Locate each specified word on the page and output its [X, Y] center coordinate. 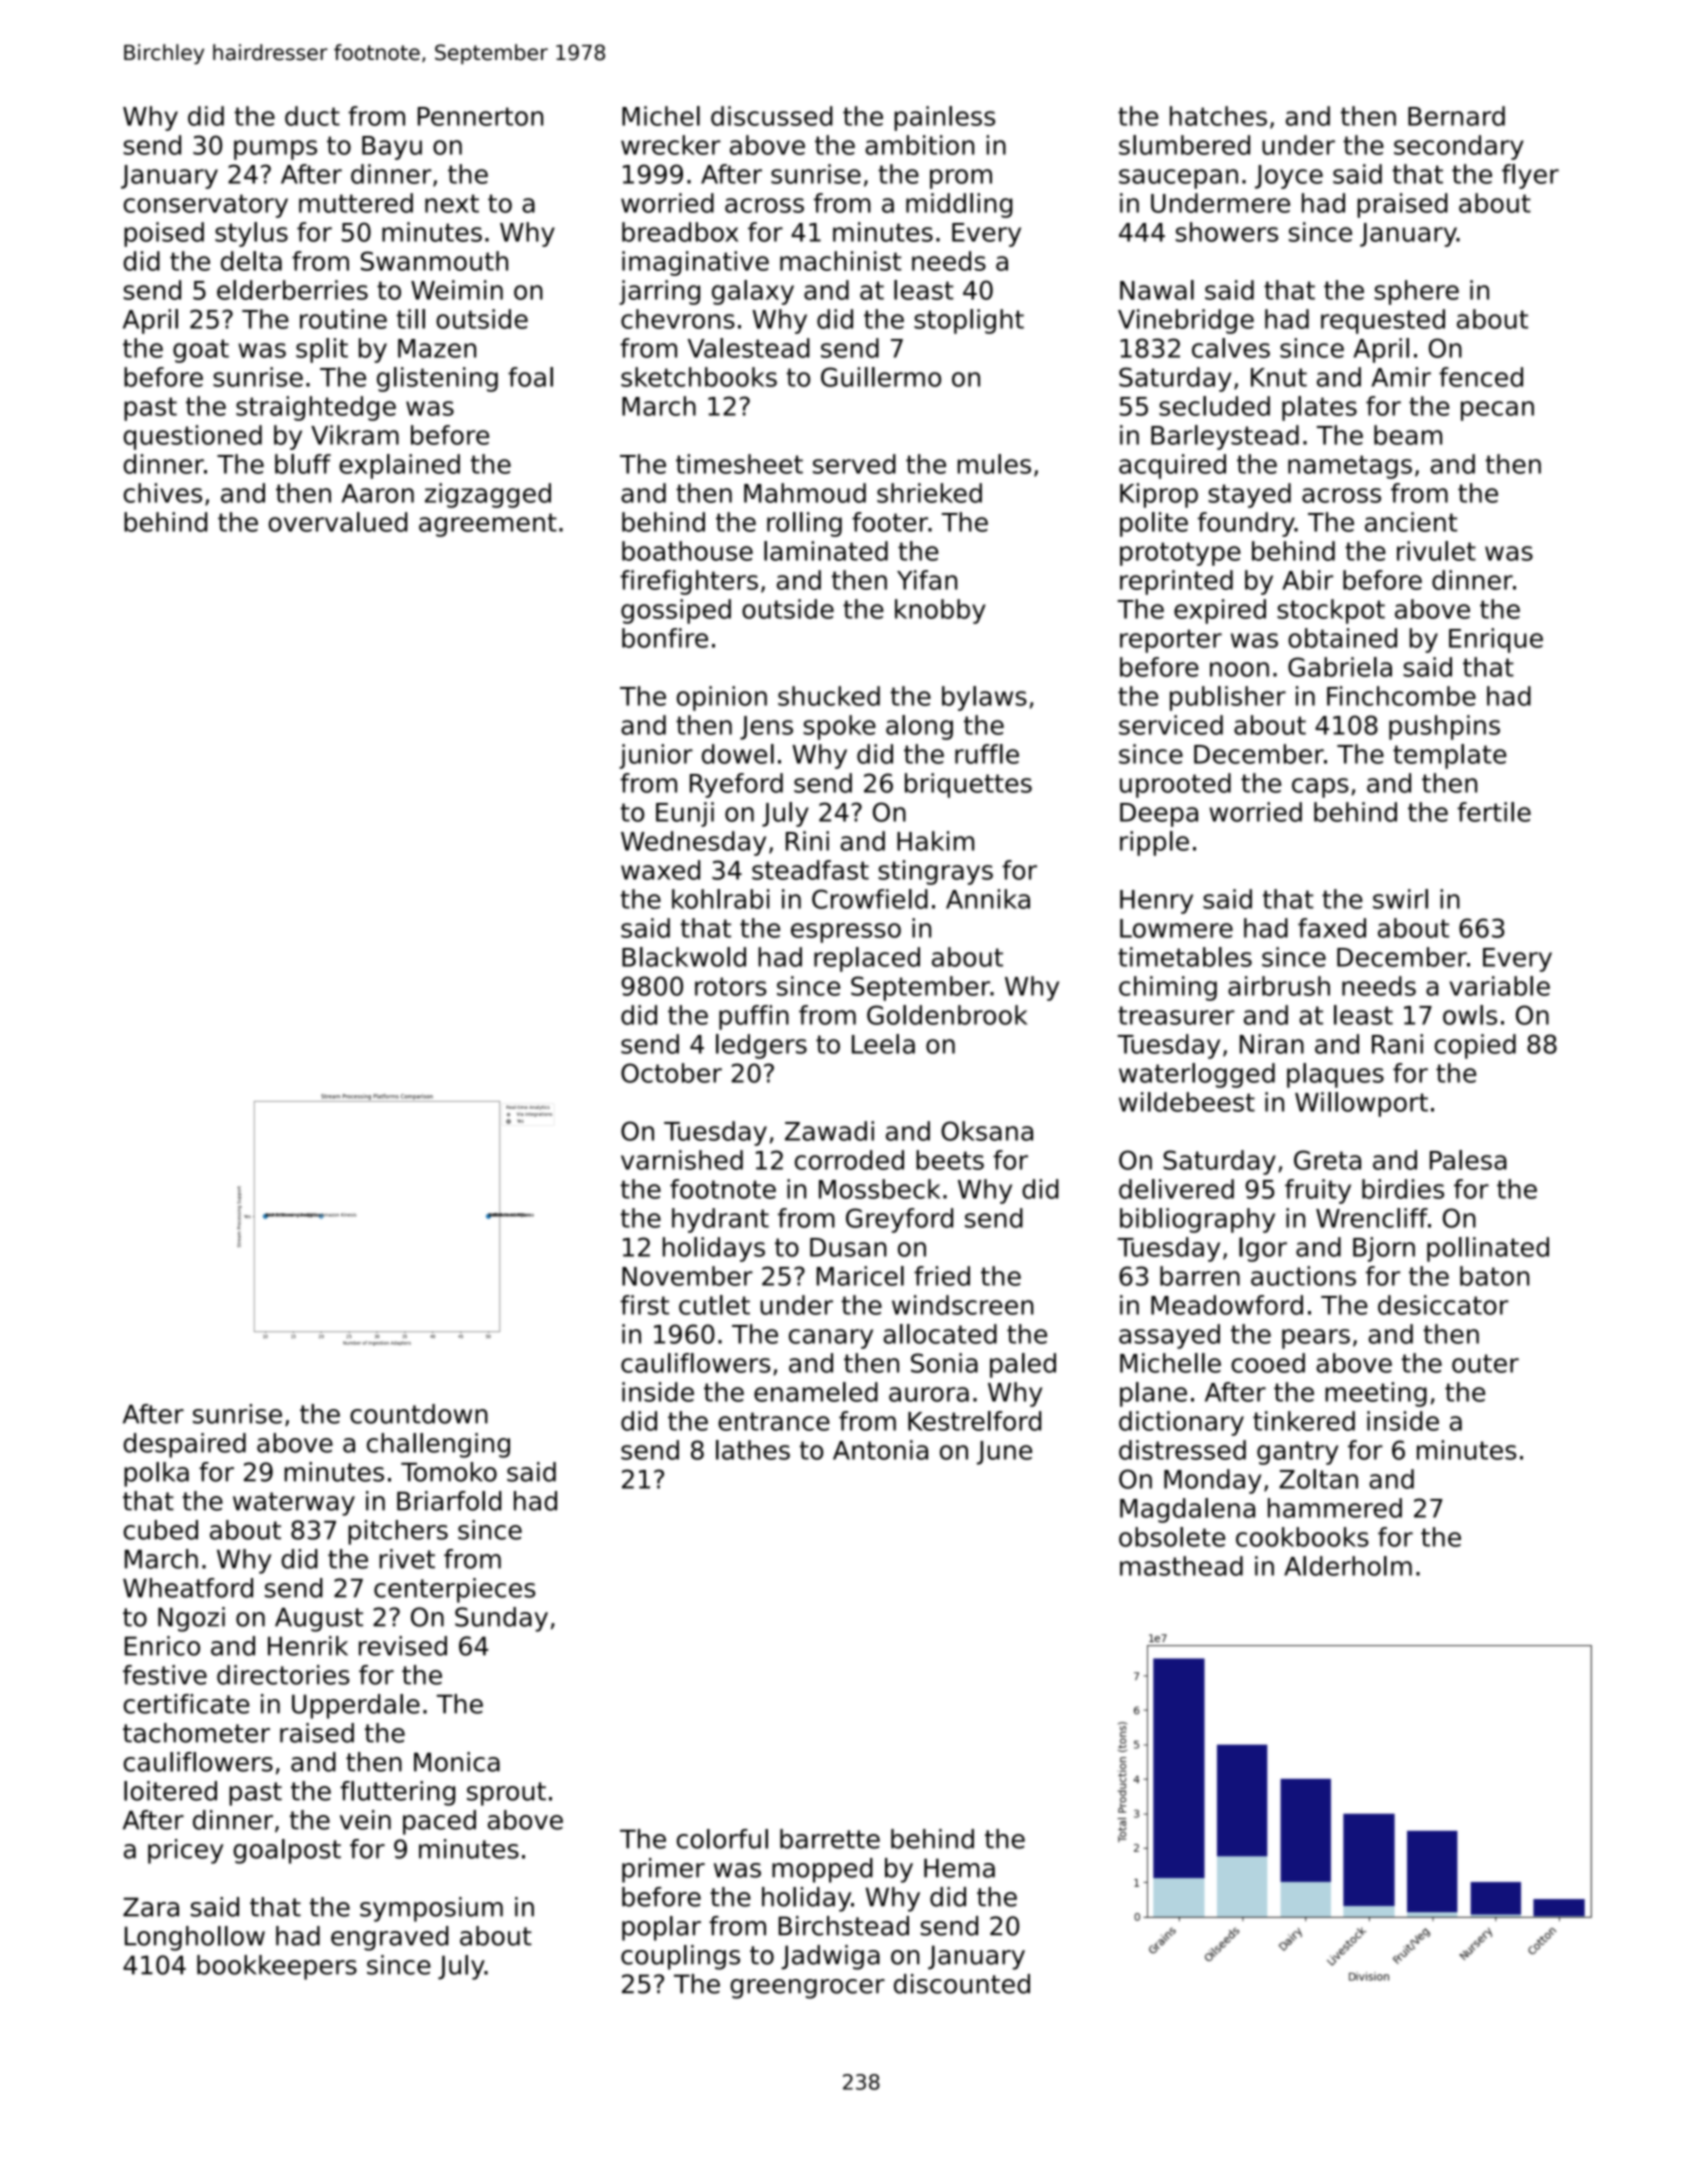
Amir [1401, 377]
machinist [841, 261]
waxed [660, 870]
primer [663, 1870]
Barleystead [1225, 437]
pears [1316, 1339]
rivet [407, 1559]
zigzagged [488, 495]
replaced [867, 959]
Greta [1327, 1160]
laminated [826, 551]
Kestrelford [974, 1421]
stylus [251, 234]
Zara [151, 1907]
